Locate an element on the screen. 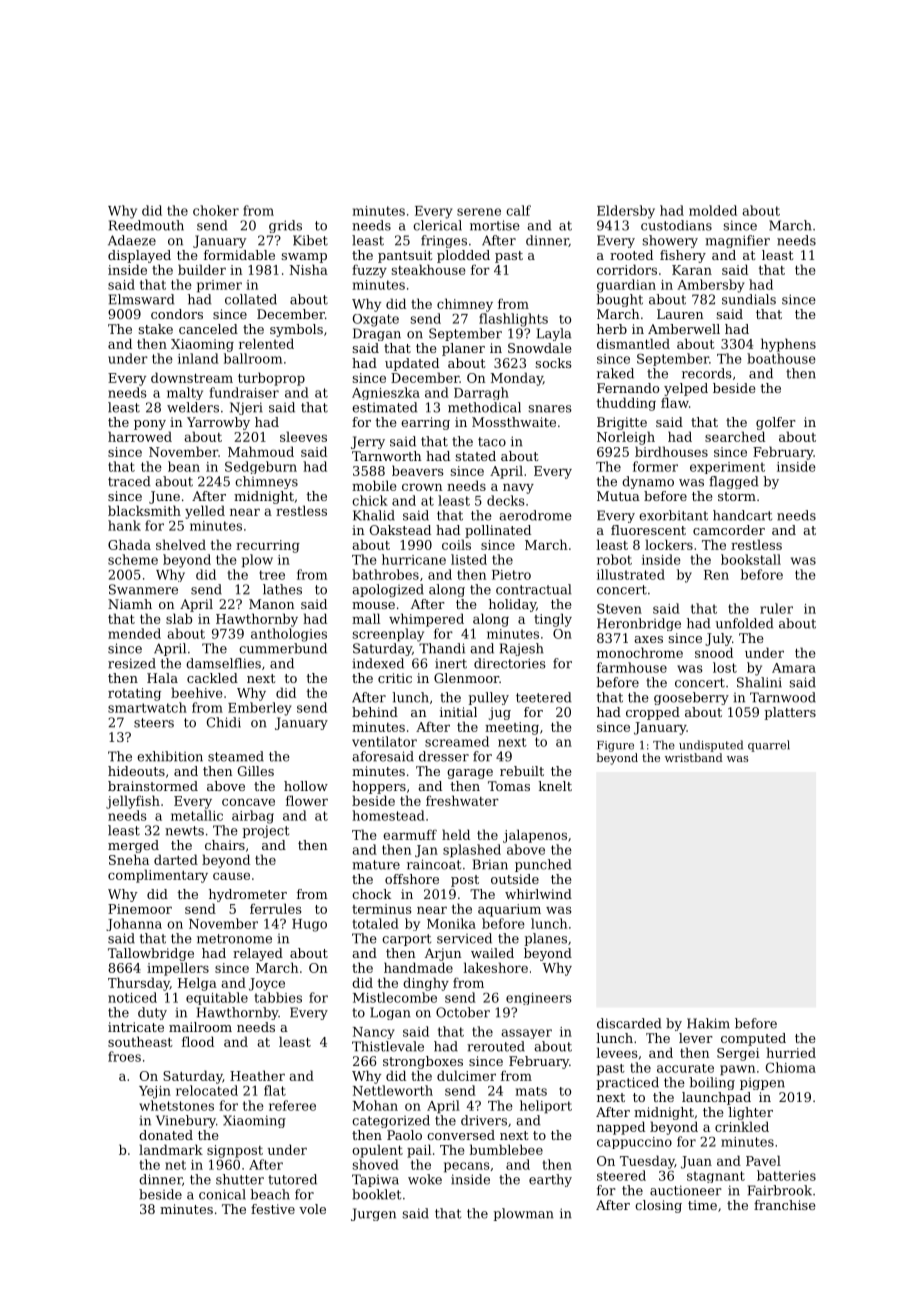 This screenshot has width=924, height=1308. carport is located at coordinates (406, 940).
